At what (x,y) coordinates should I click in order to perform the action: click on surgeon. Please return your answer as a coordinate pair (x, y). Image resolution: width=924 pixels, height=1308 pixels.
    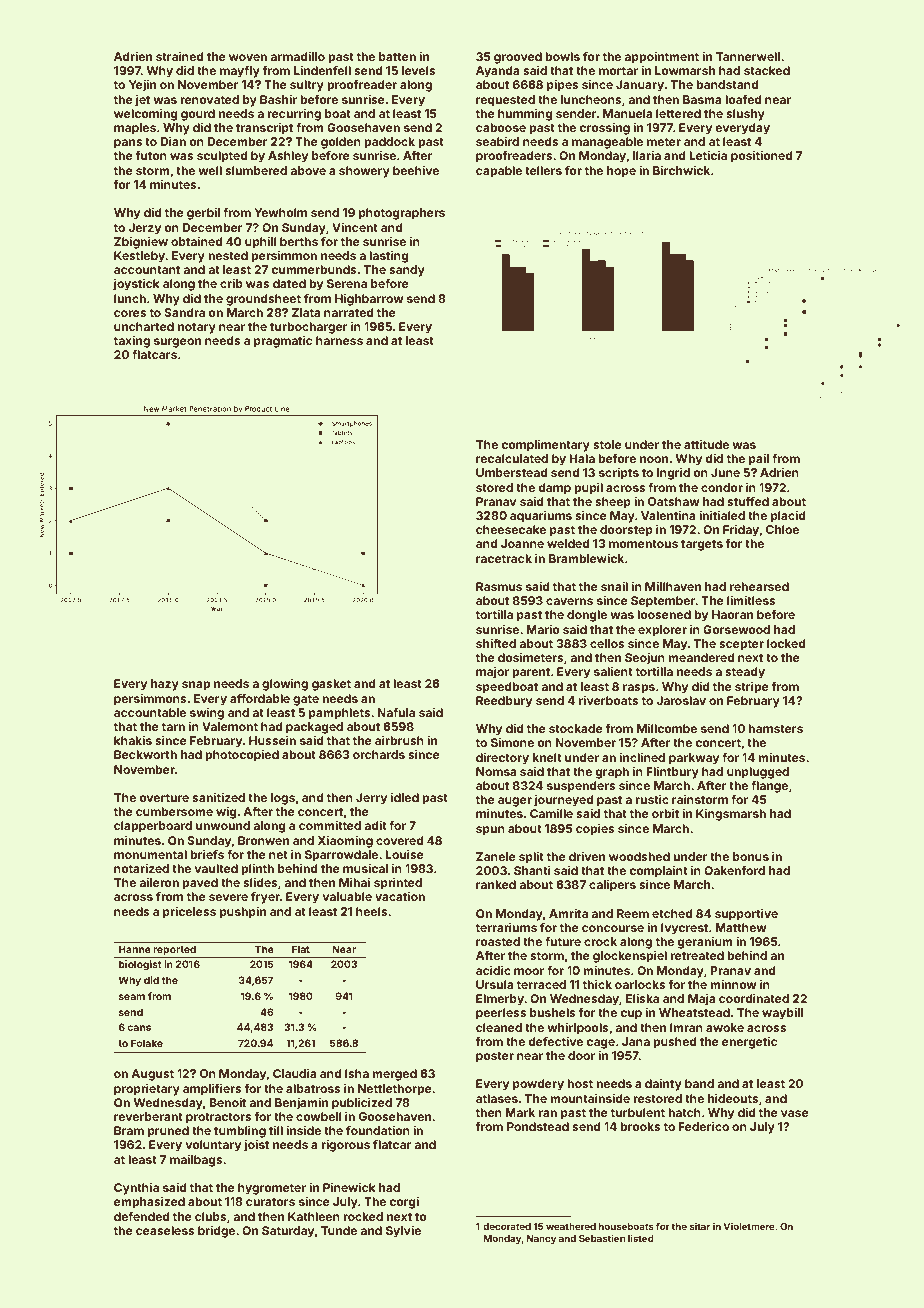
    Looking at the image, I should click on (177, 343).
